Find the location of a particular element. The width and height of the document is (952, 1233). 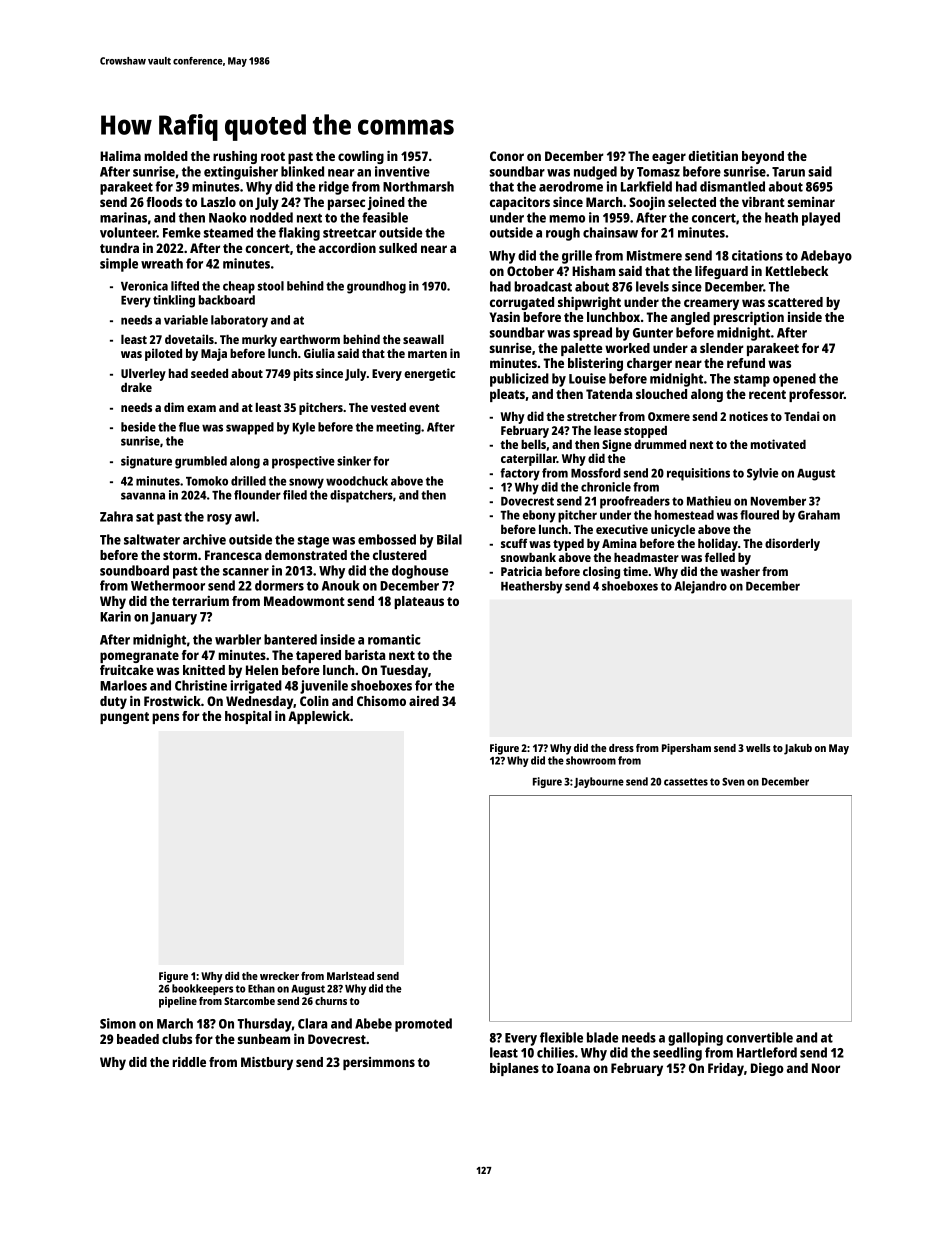

aired is located at coordinates (424, 701).
